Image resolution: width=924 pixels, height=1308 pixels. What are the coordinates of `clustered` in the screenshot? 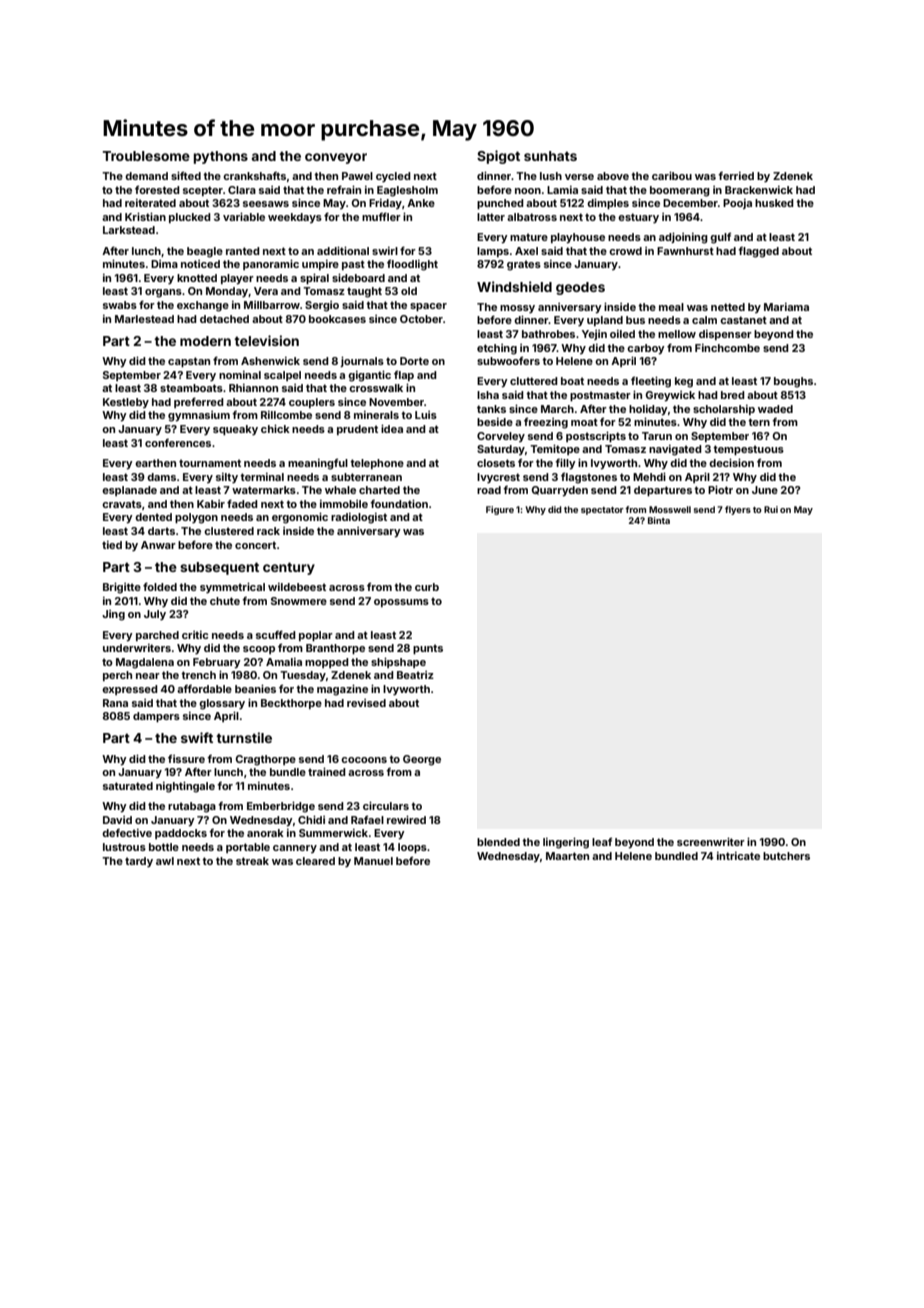 It's located at (229, 531).
